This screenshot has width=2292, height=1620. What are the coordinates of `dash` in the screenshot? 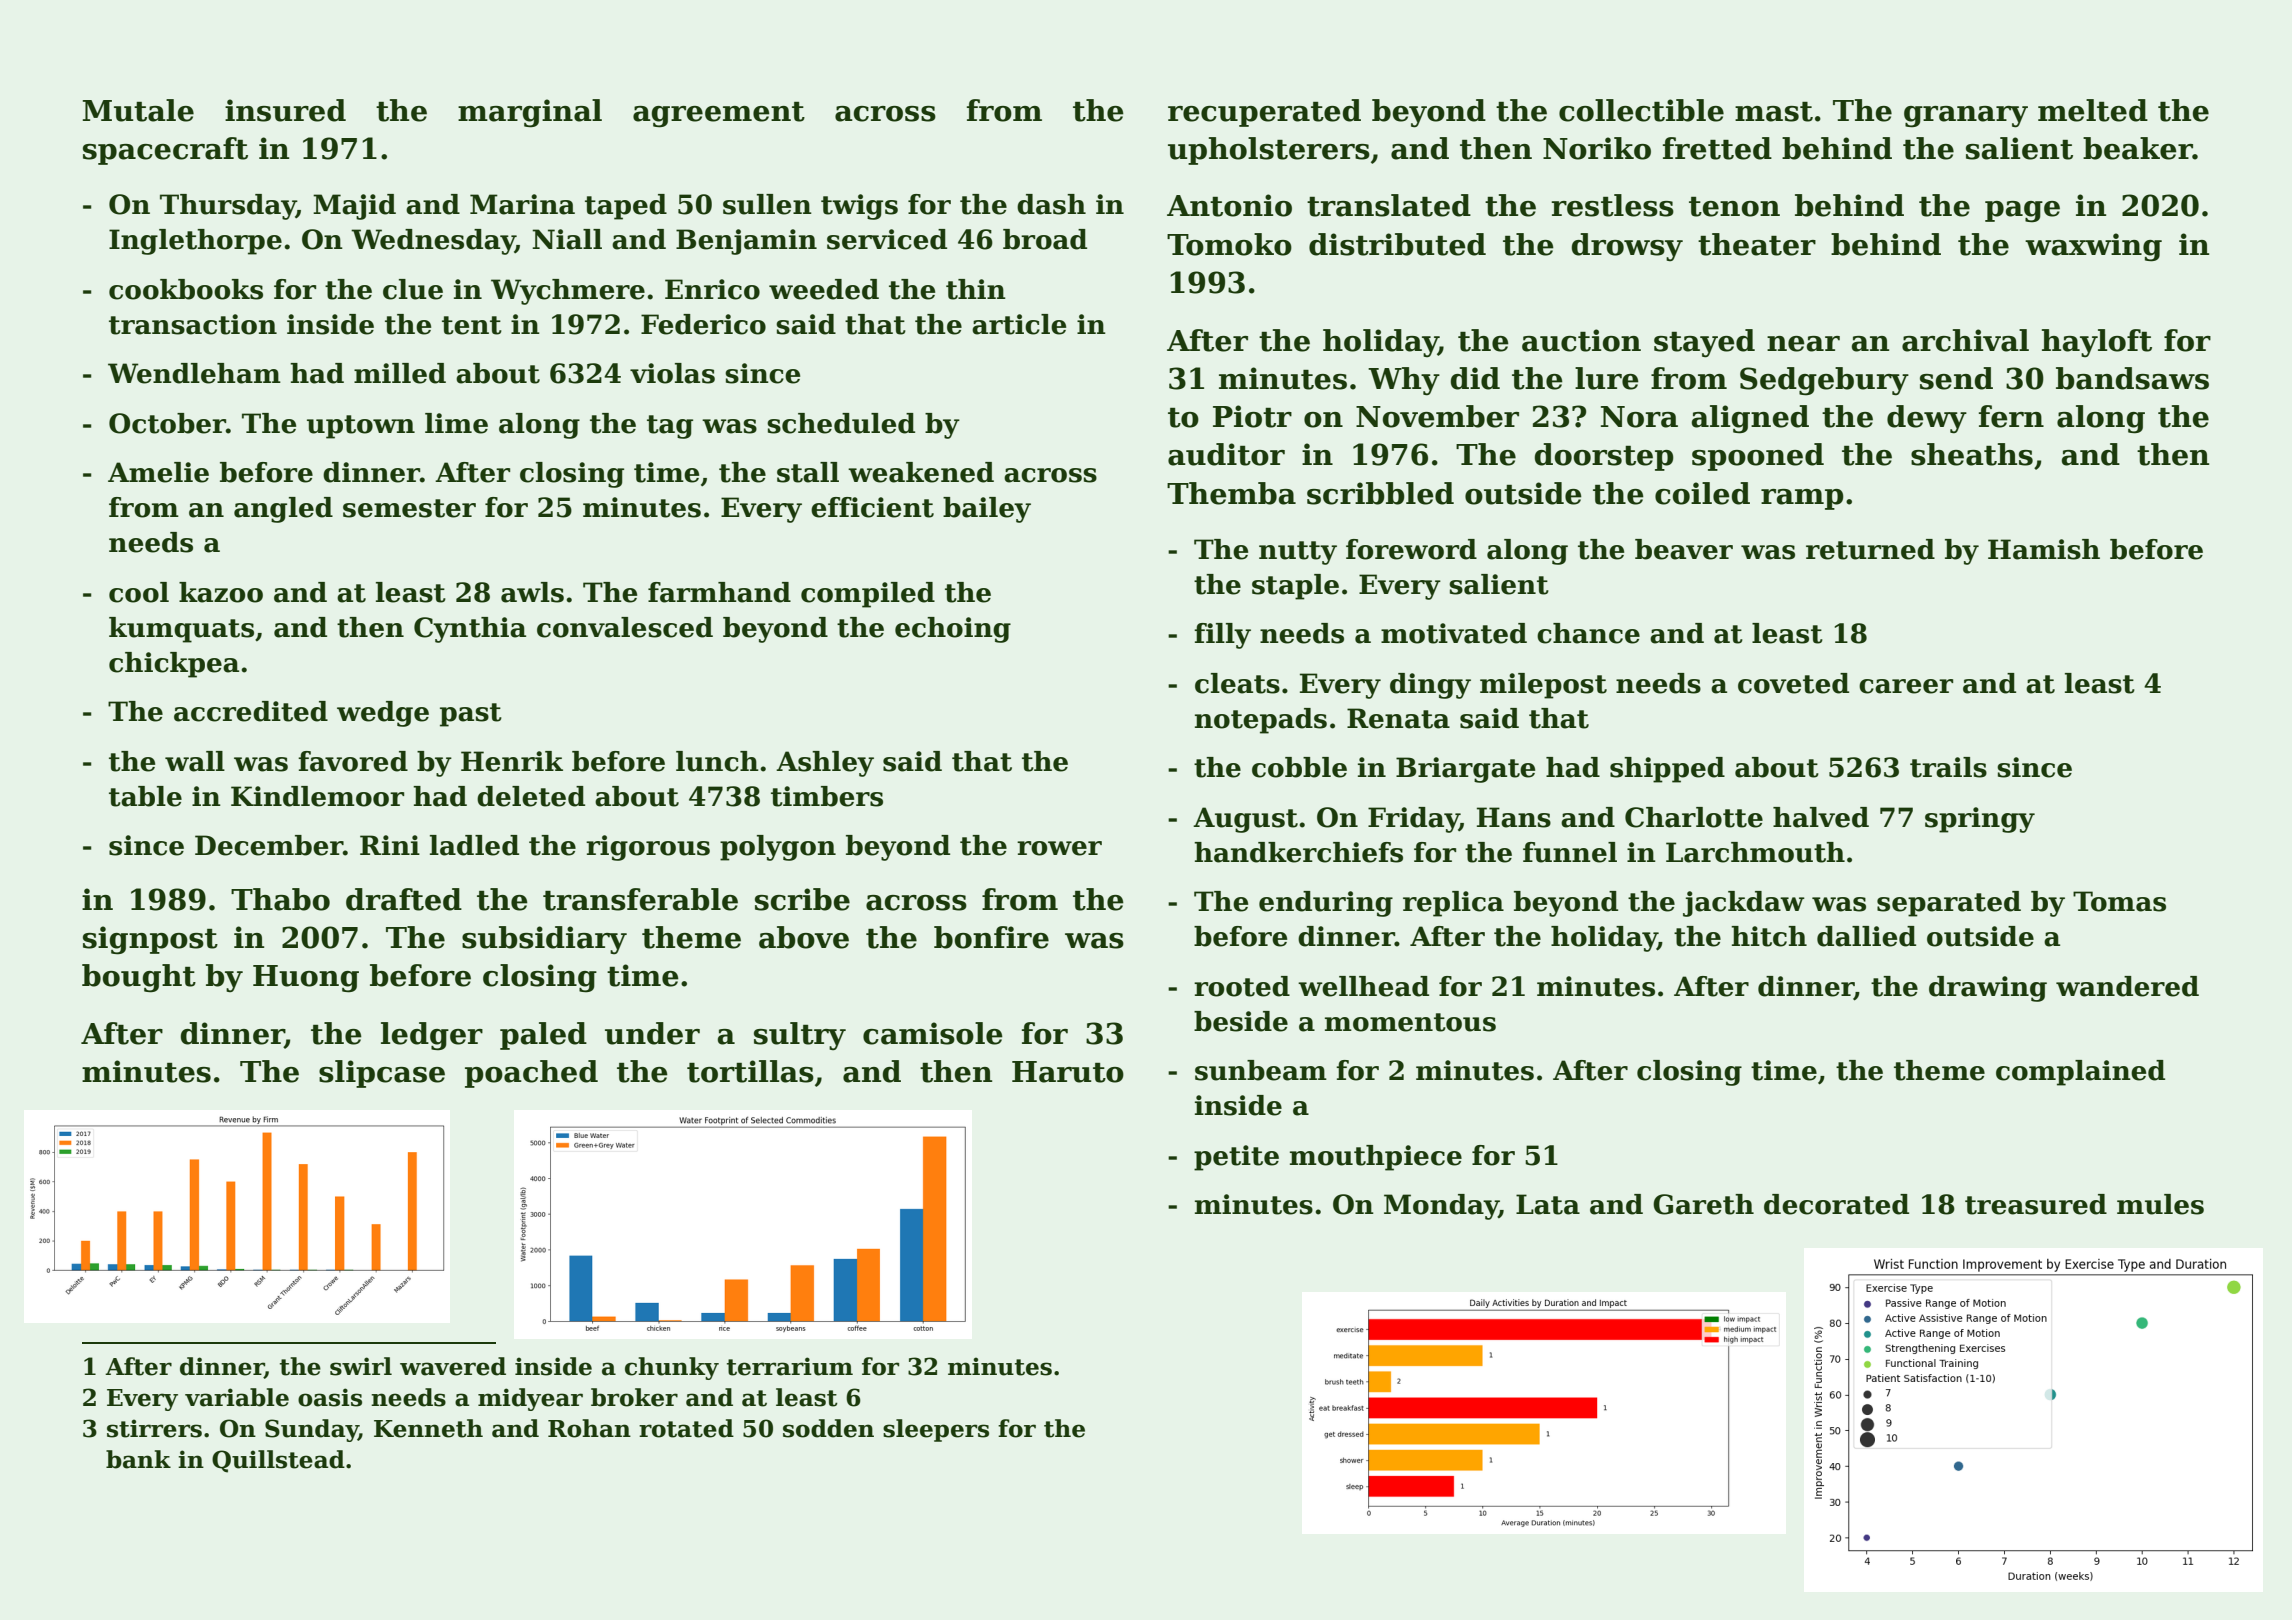 It's located at (1051, 204).
